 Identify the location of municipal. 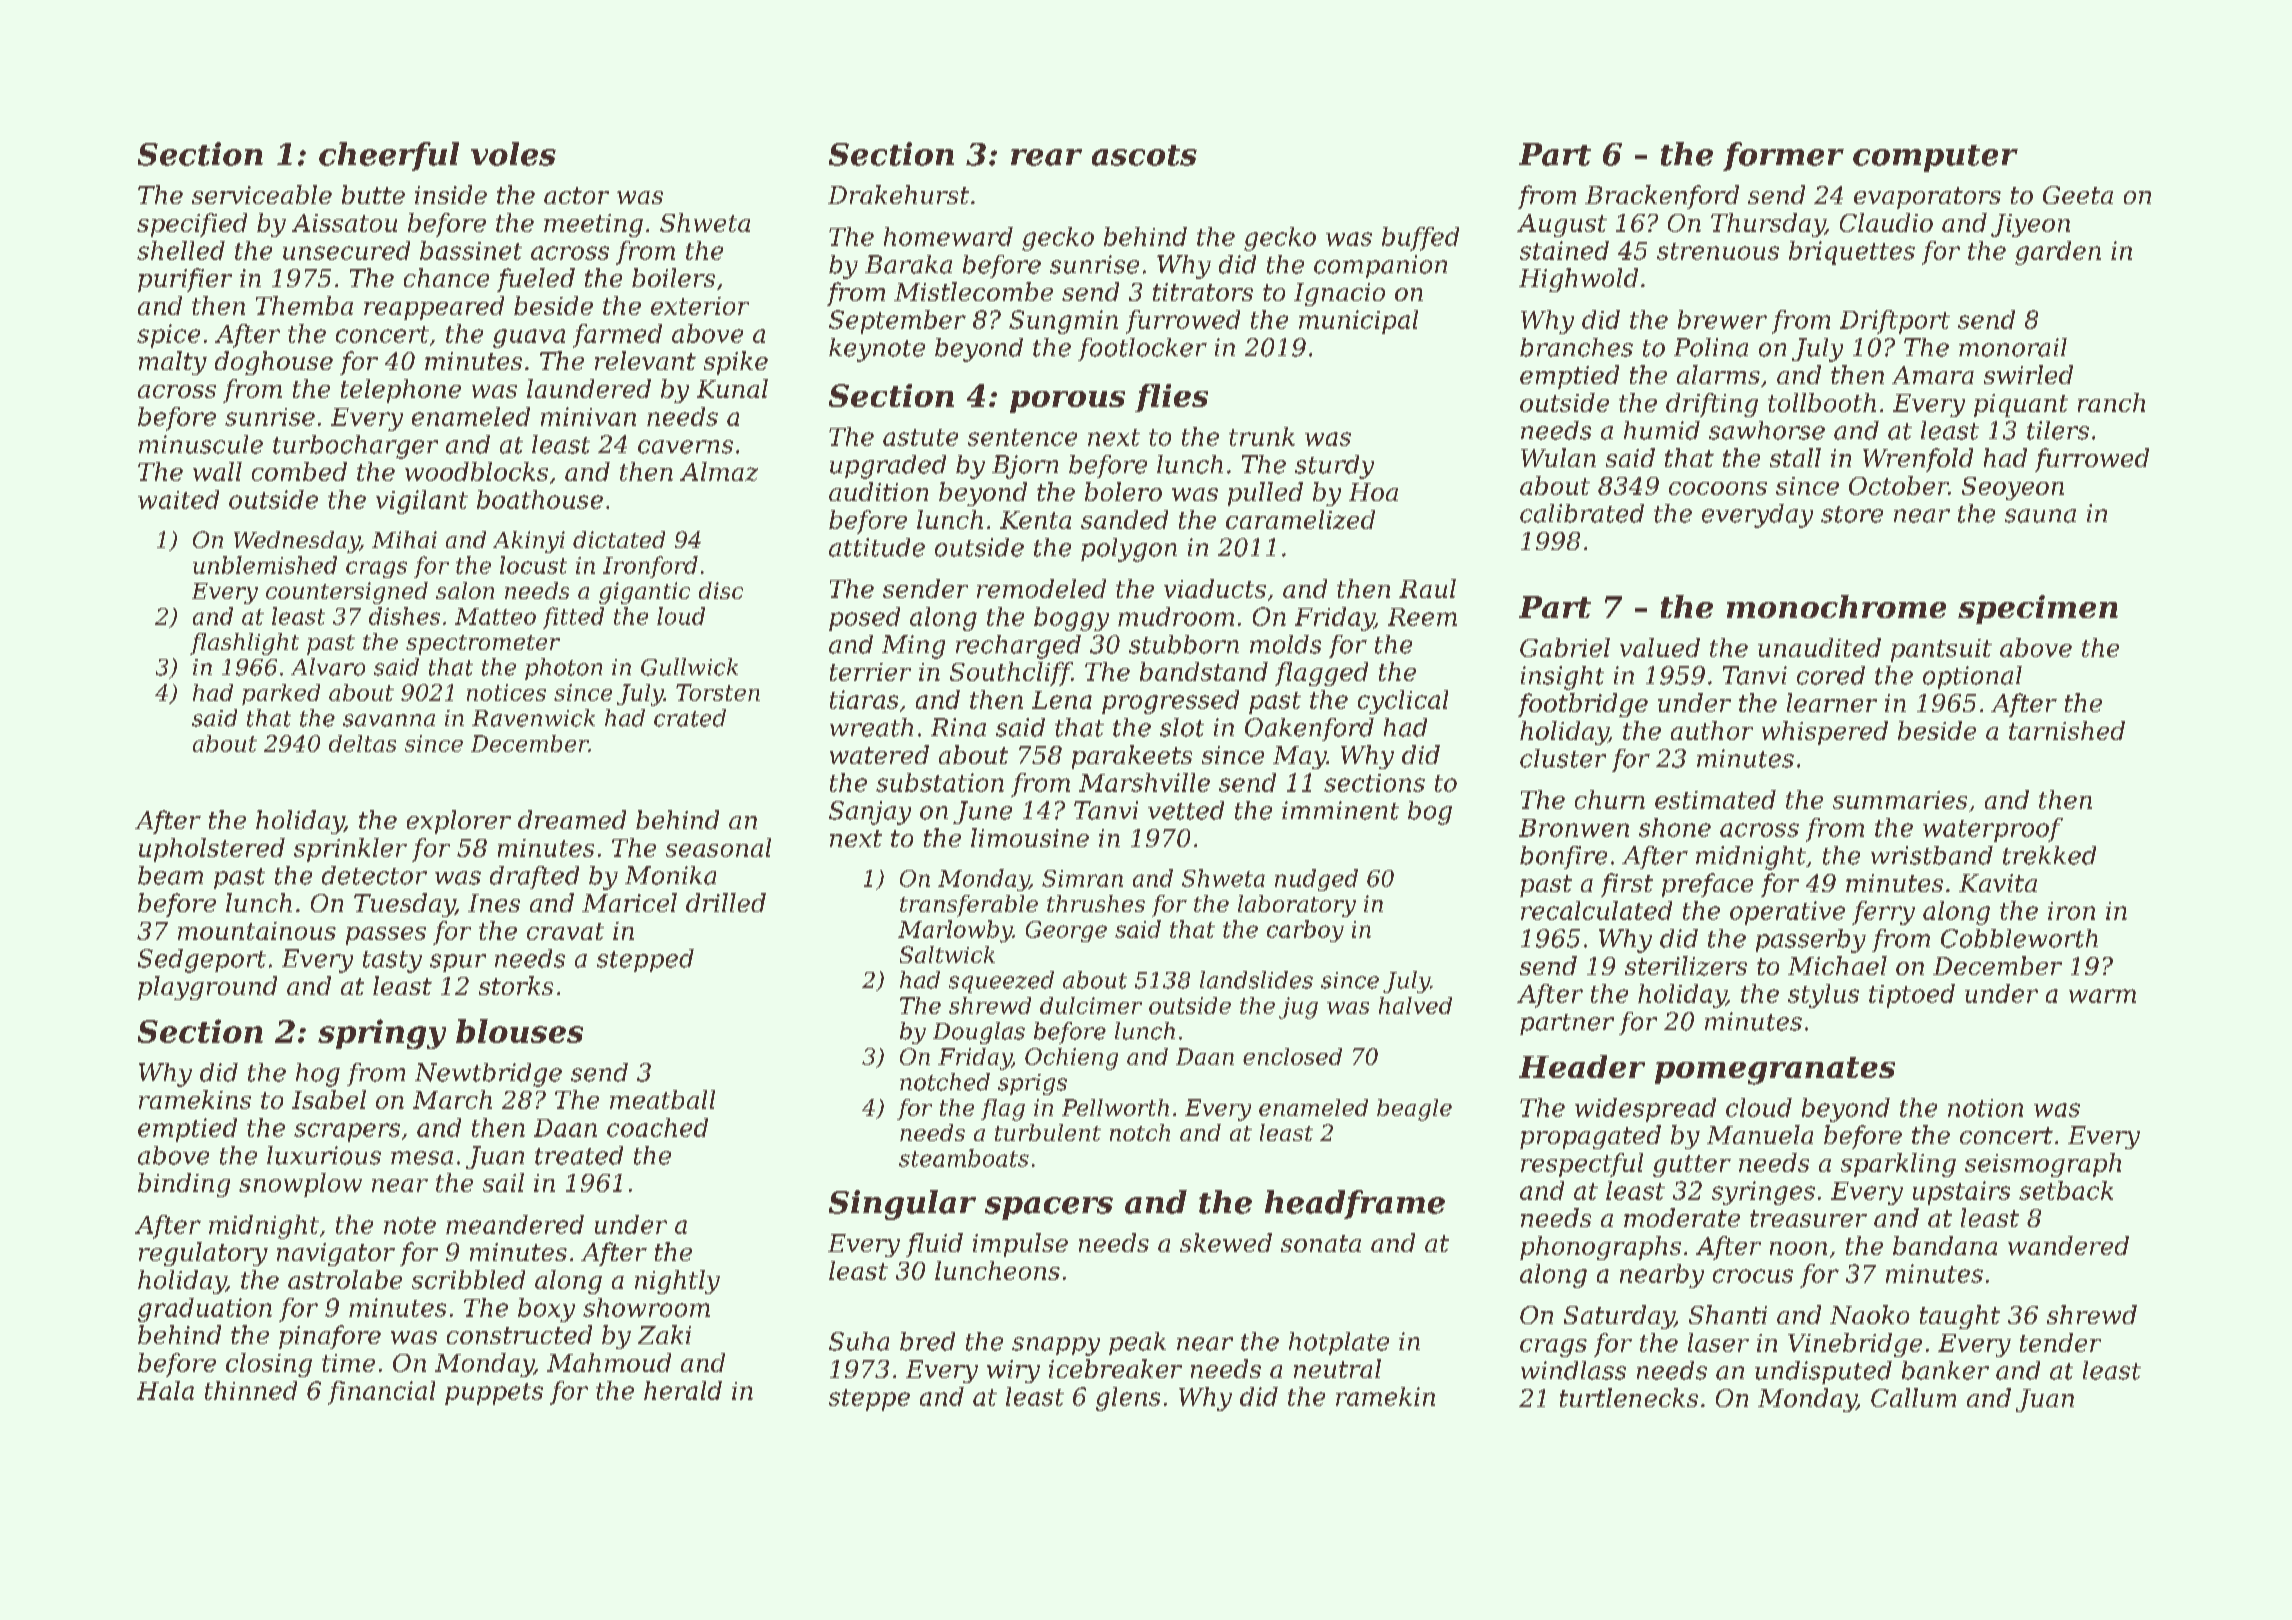
(1358, 322).
